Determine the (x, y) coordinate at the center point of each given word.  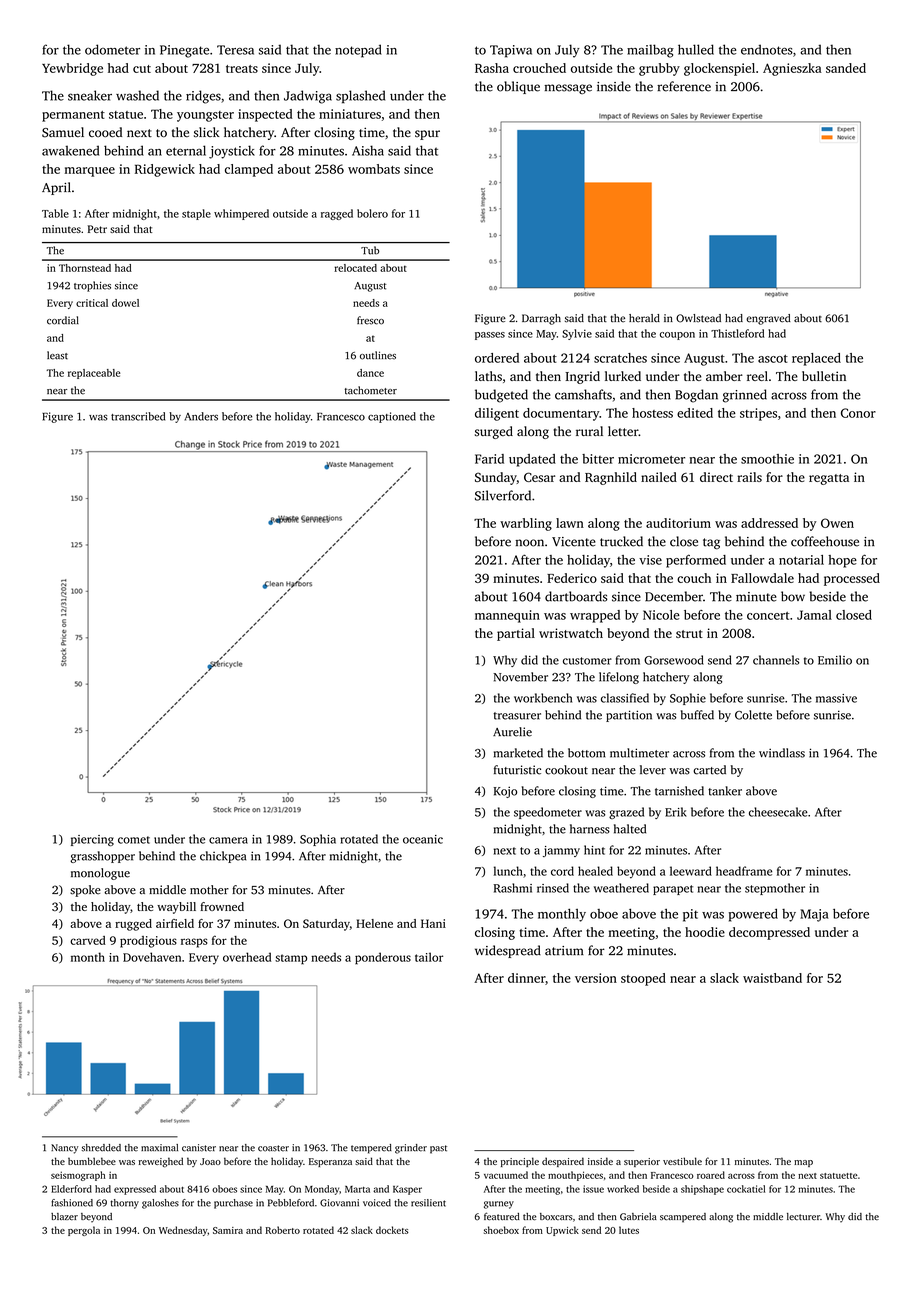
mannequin (507, 616)
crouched (539, 68)
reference (684, 86)
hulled (696, 49)
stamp (291, 959)
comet (134, 840)
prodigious (148, 942)
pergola (84, 1231)
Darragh (541, 319)
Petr (97, 229)
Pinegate (184, 51)
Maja (814, 915)
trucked (621, 541)
